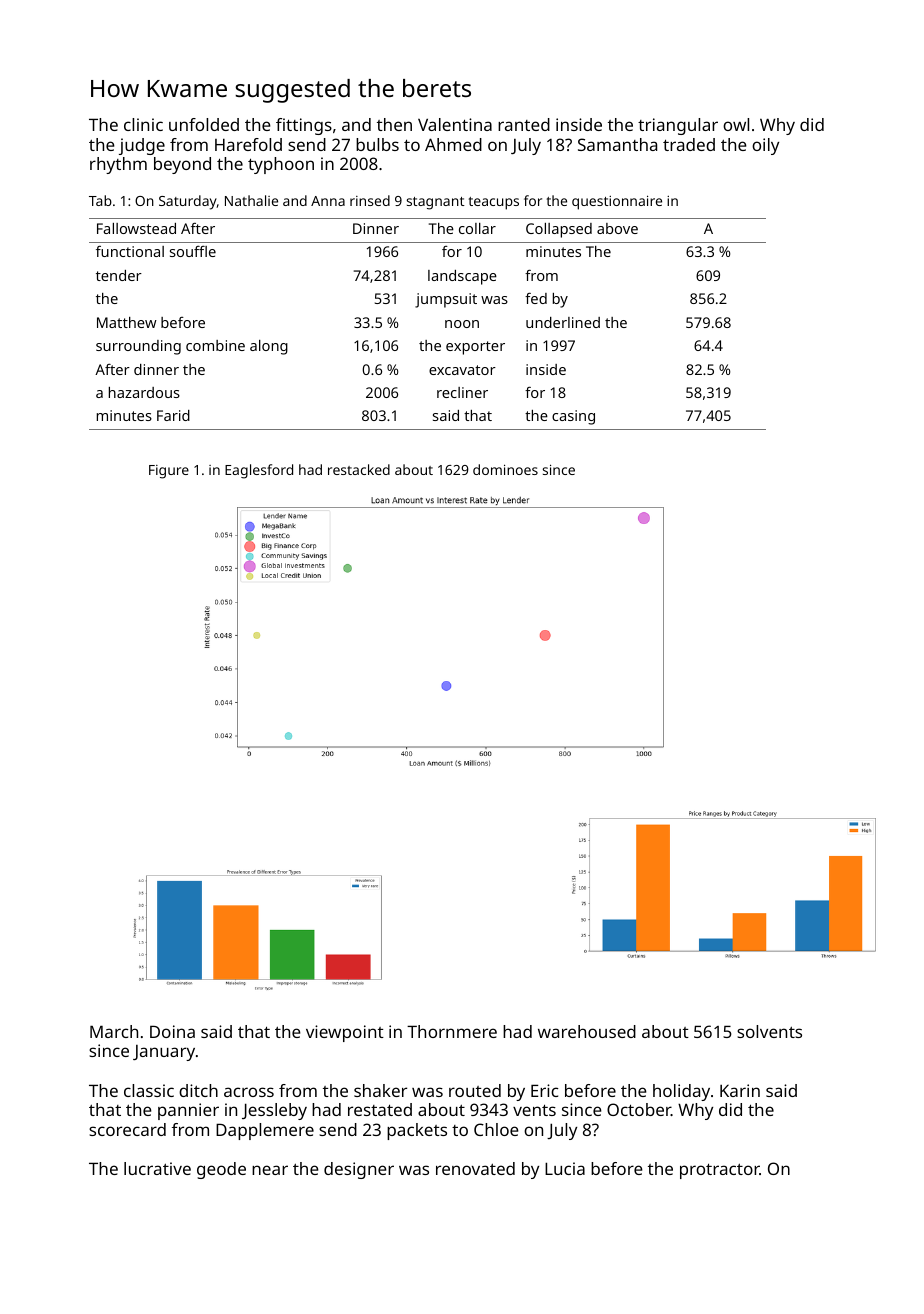  Describe the element at coordinates (505, 469) in the document. I see `dominoes` at that location.
